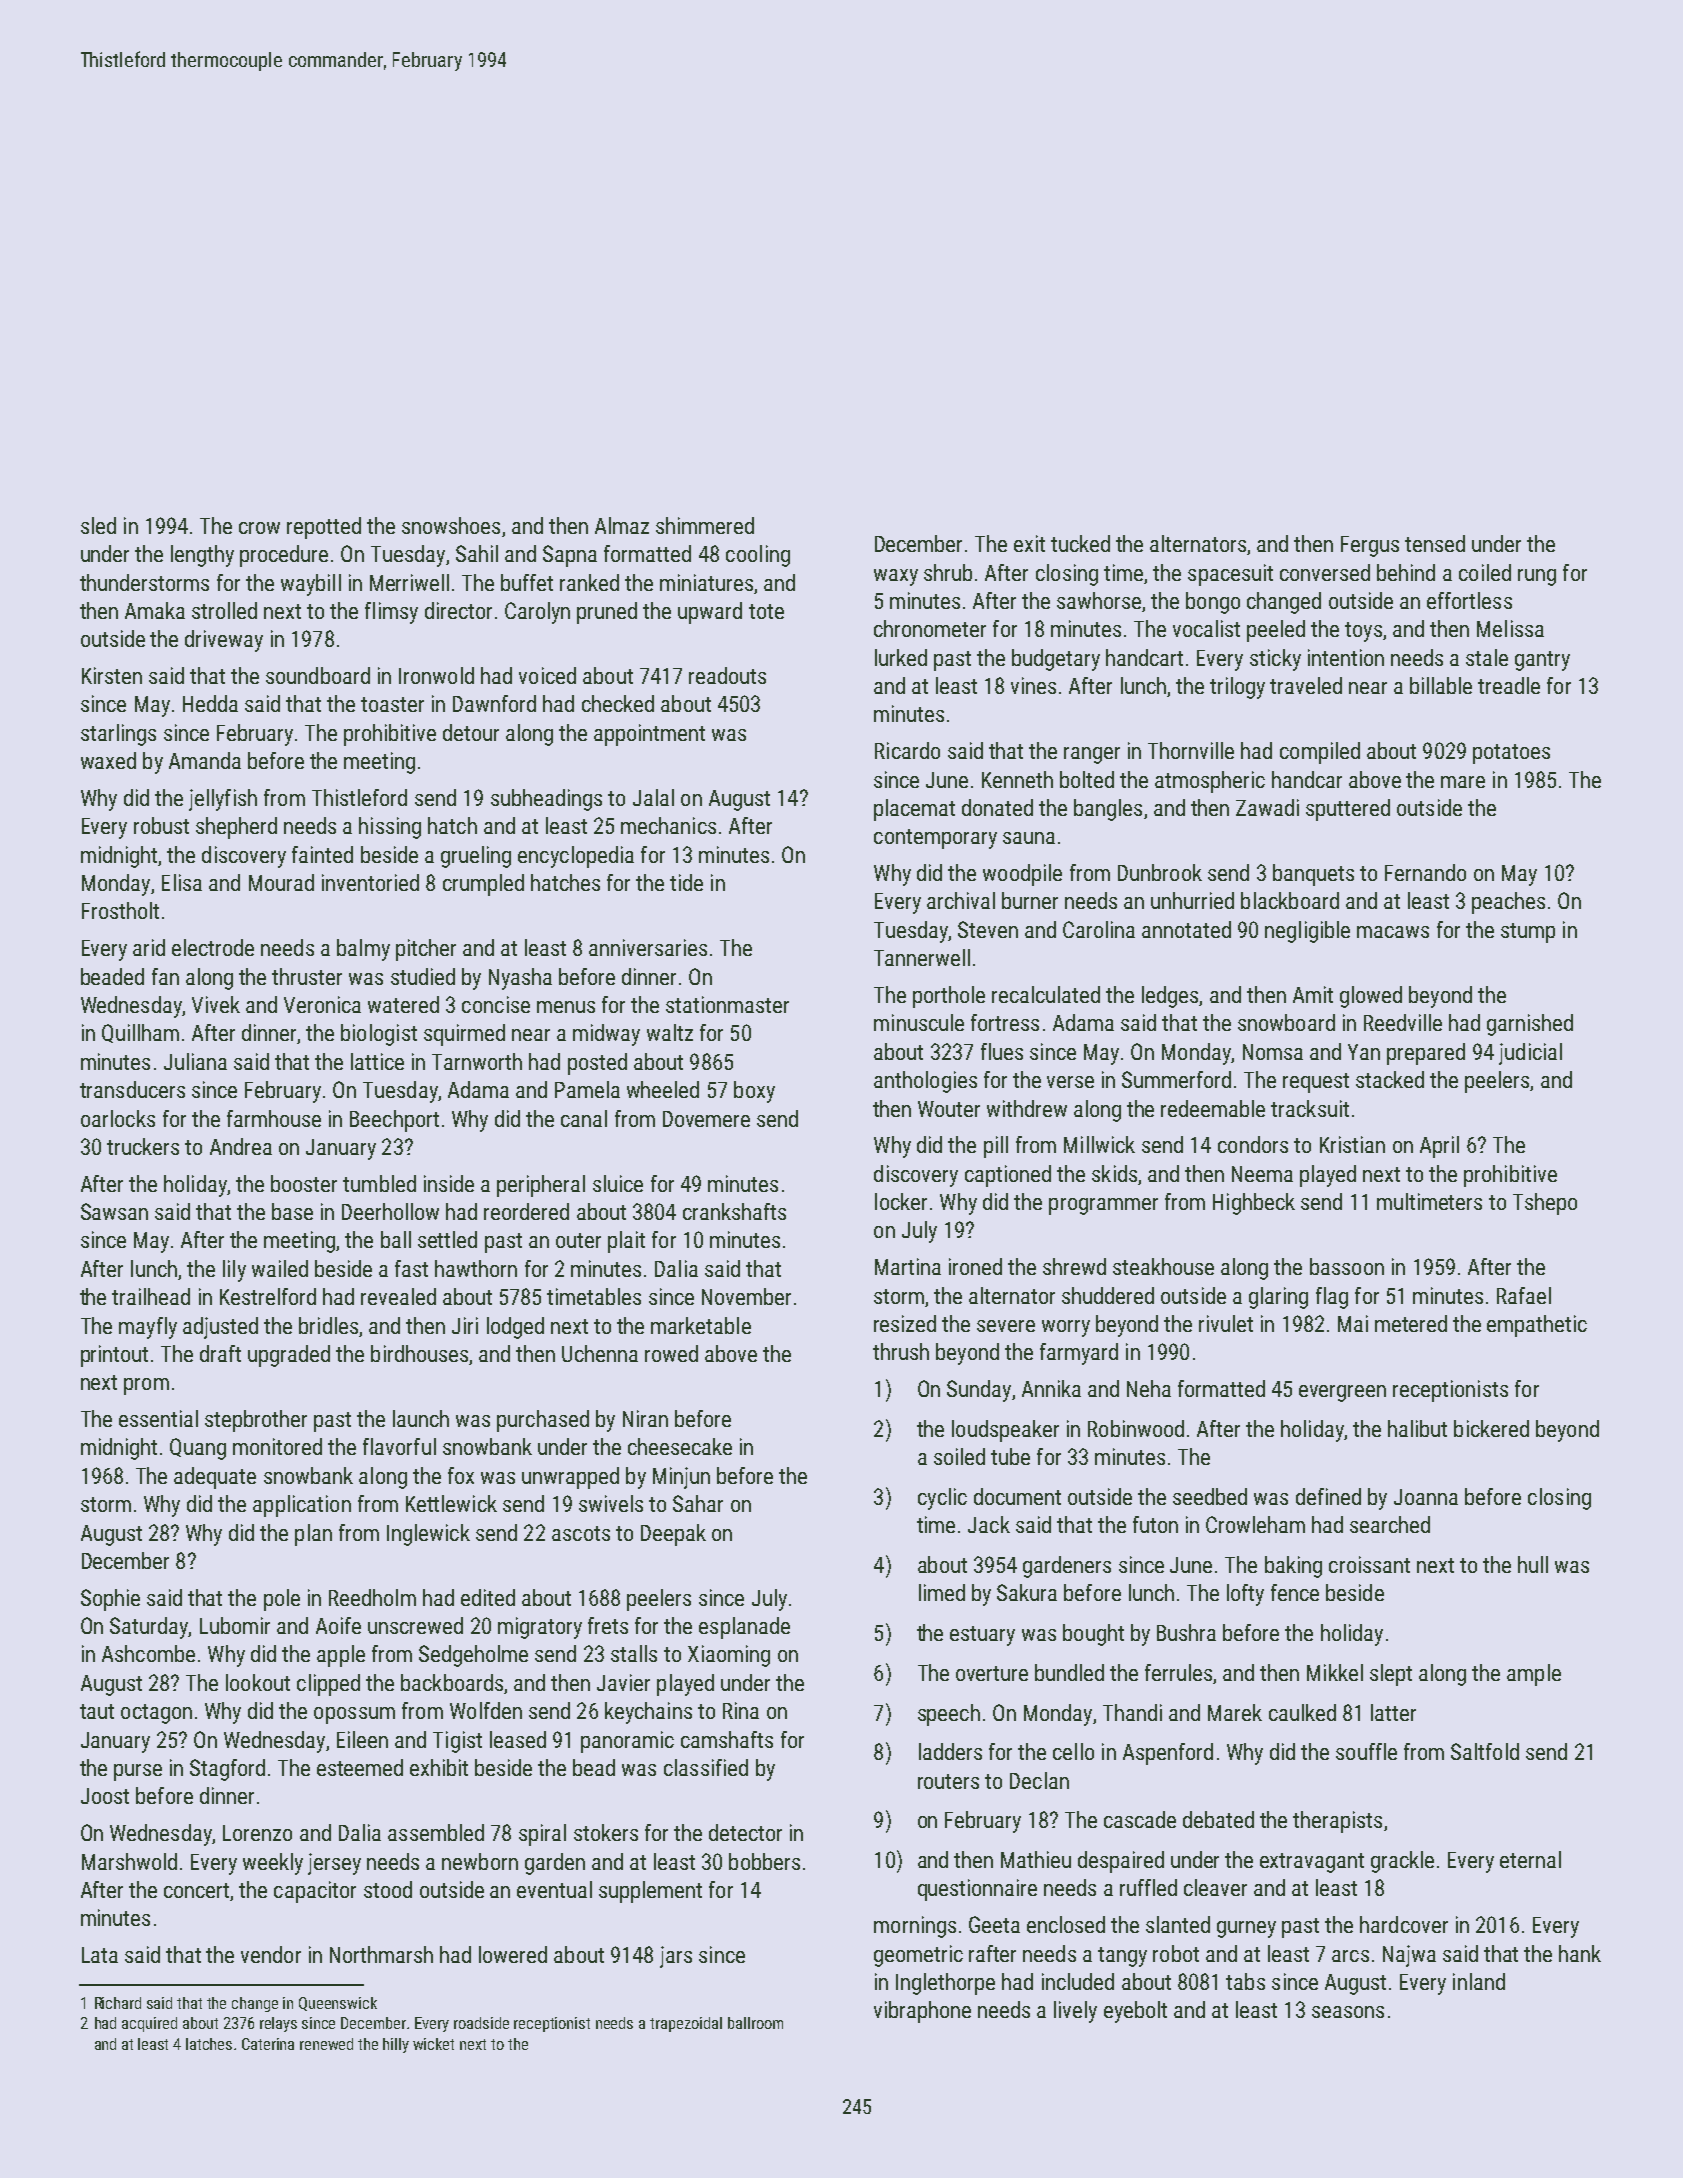 The width and height of the screenshot is (1683, 2178). Describe the element at coordinates (198, 1449) in the screenshot. I see `Quang` at that location.
